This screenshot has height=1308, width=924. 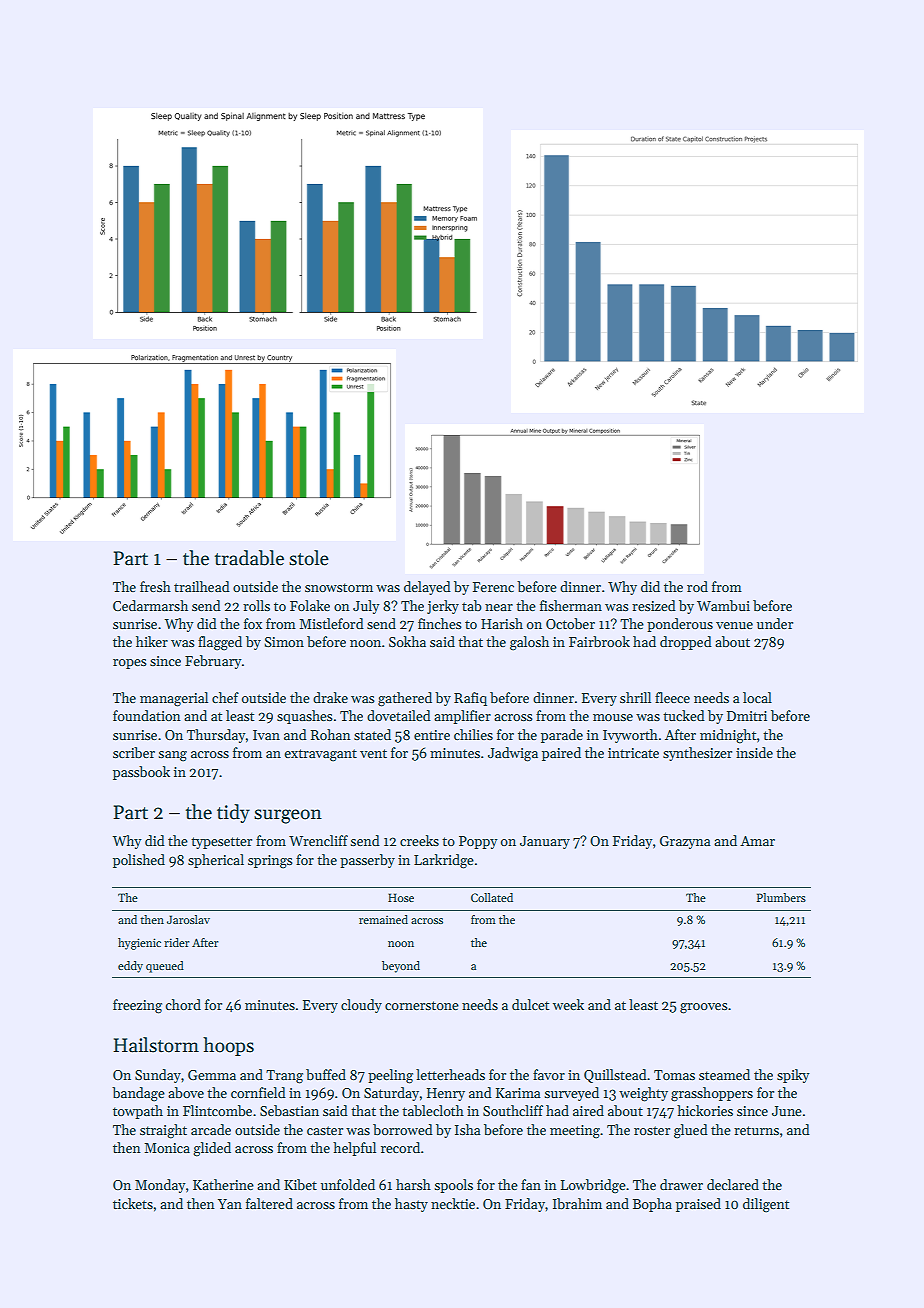 I want to click on meeting, so click(x=575, y=1132).
